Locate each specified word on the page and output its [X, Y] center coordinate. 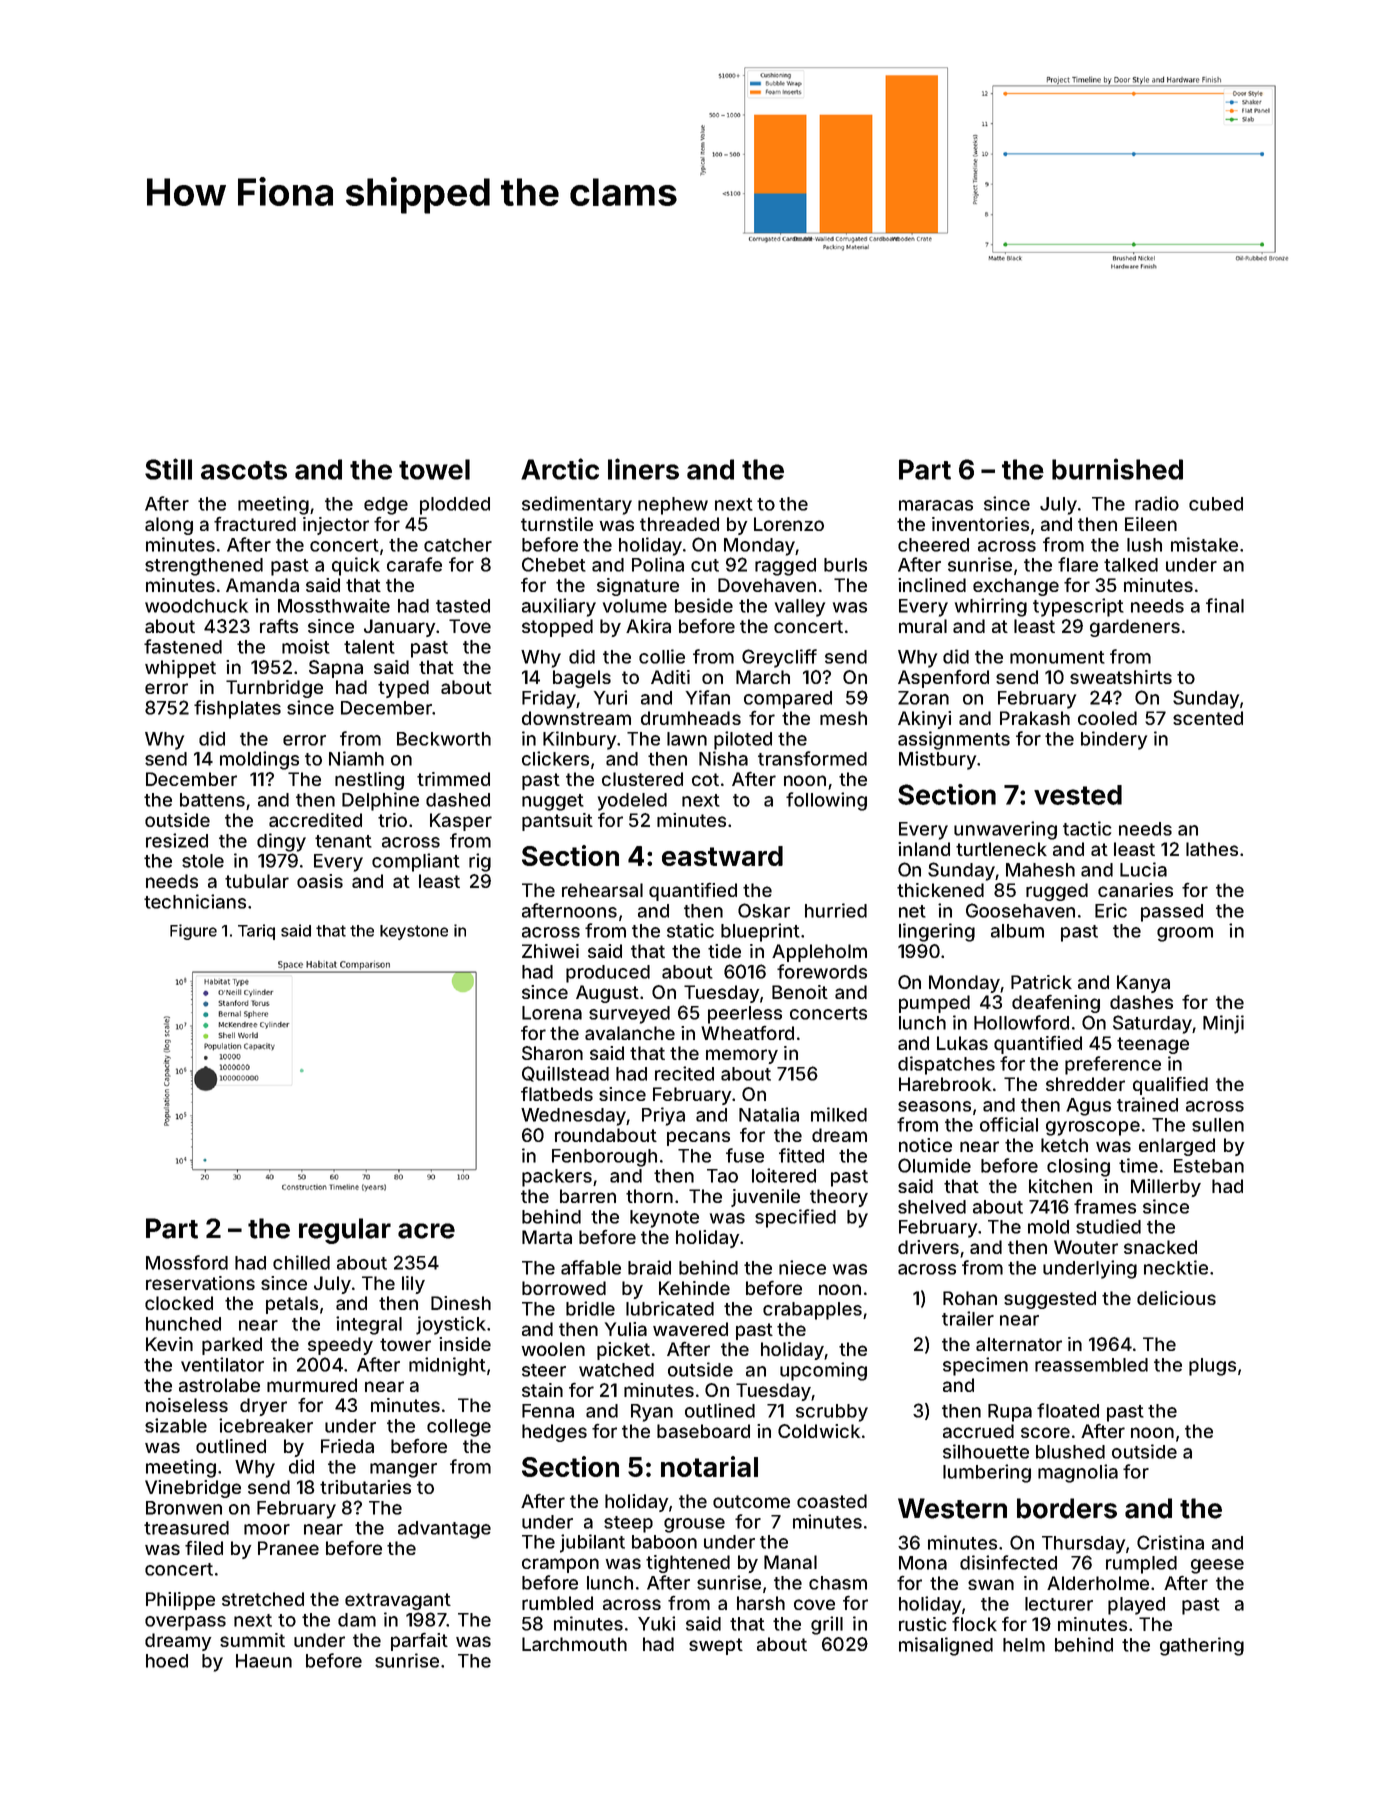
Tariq [256, 932]
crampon [560, 1565]
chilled [301, 1262]
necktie [1176, 1267]
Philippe [180, 1601]
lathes [1212, 849]
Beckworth [444, 739]
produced [608, 974]
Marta [547, 1237]
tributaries [365, 1487]
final [1225, 605]
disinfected [1008, 1562]
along [169, 526]
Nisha [723, 758]
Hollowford [1021, 1022]
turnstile [557, 524]
